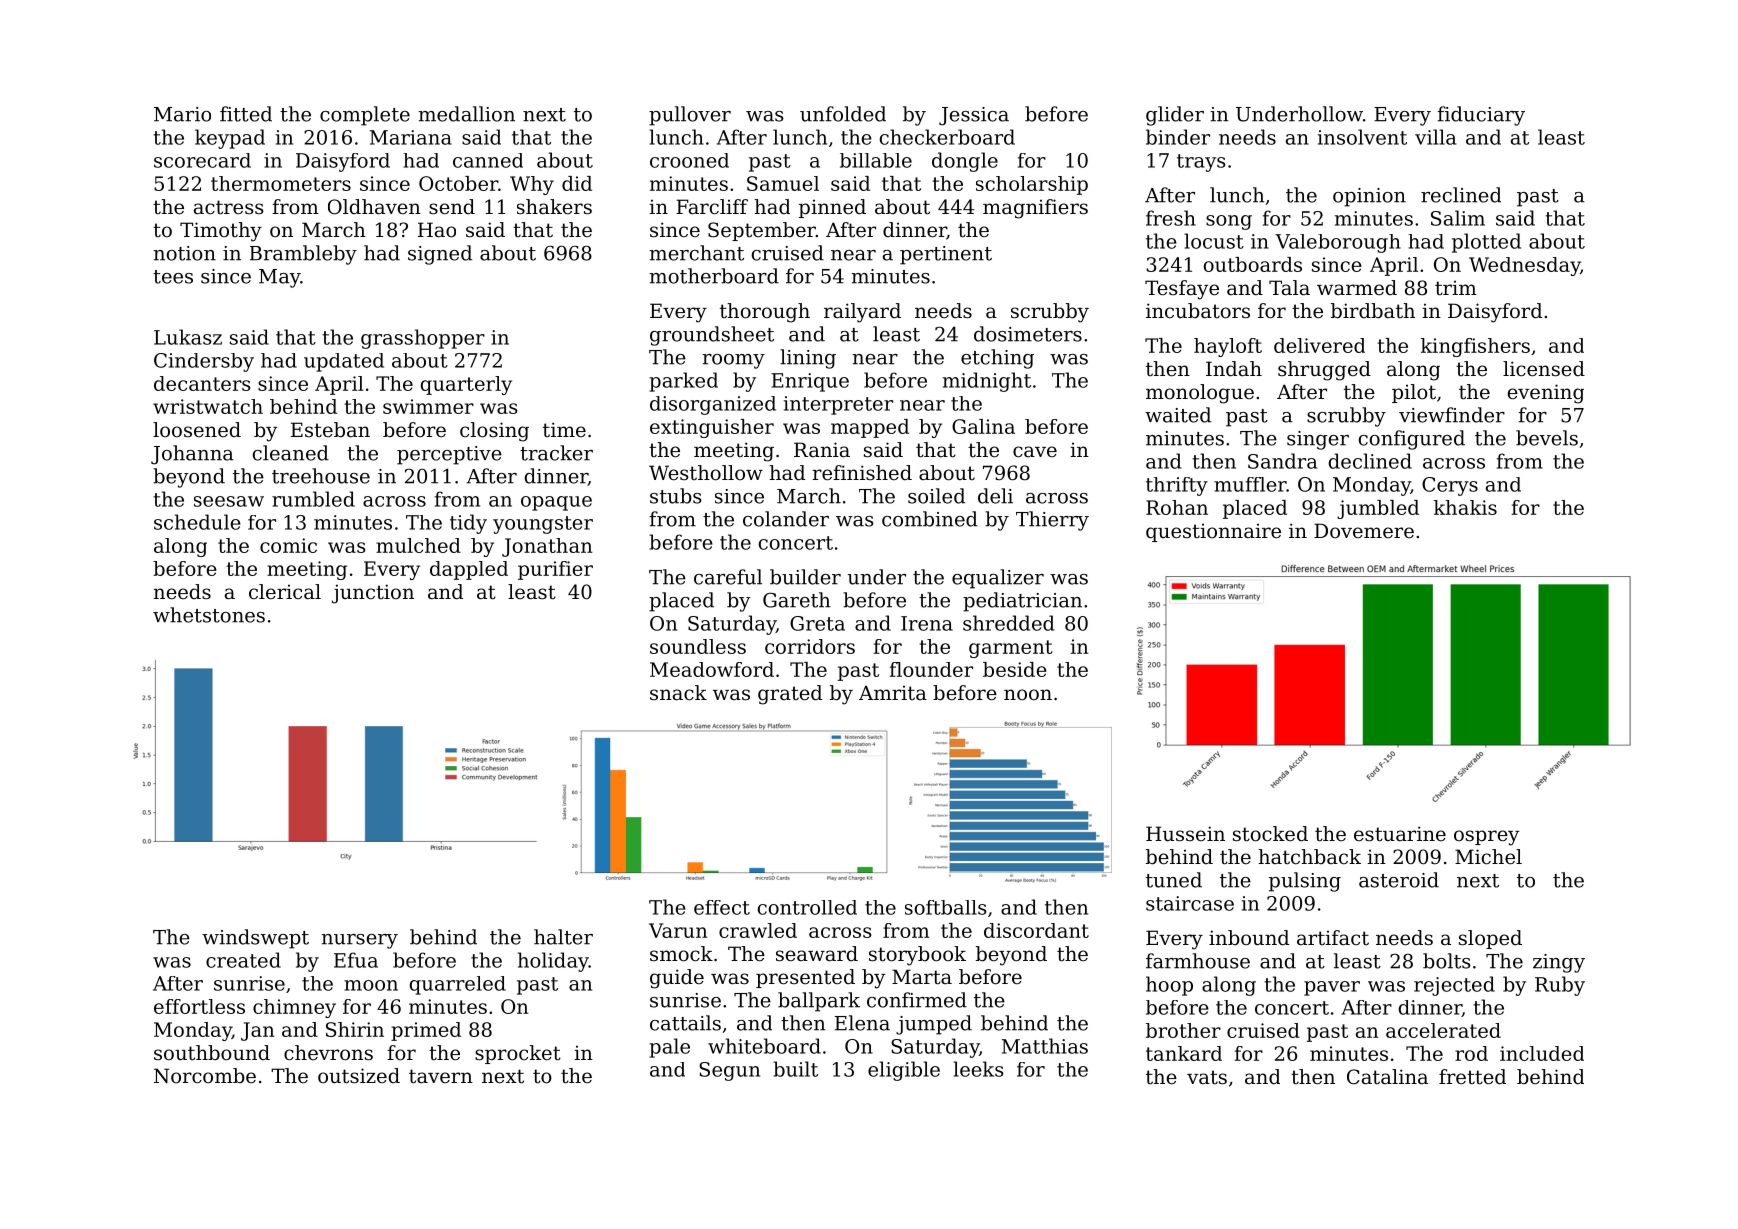 Image resolution: width=1738 pixels, height=1229 pixels. I want to click on dappled, so click(469, 570).
